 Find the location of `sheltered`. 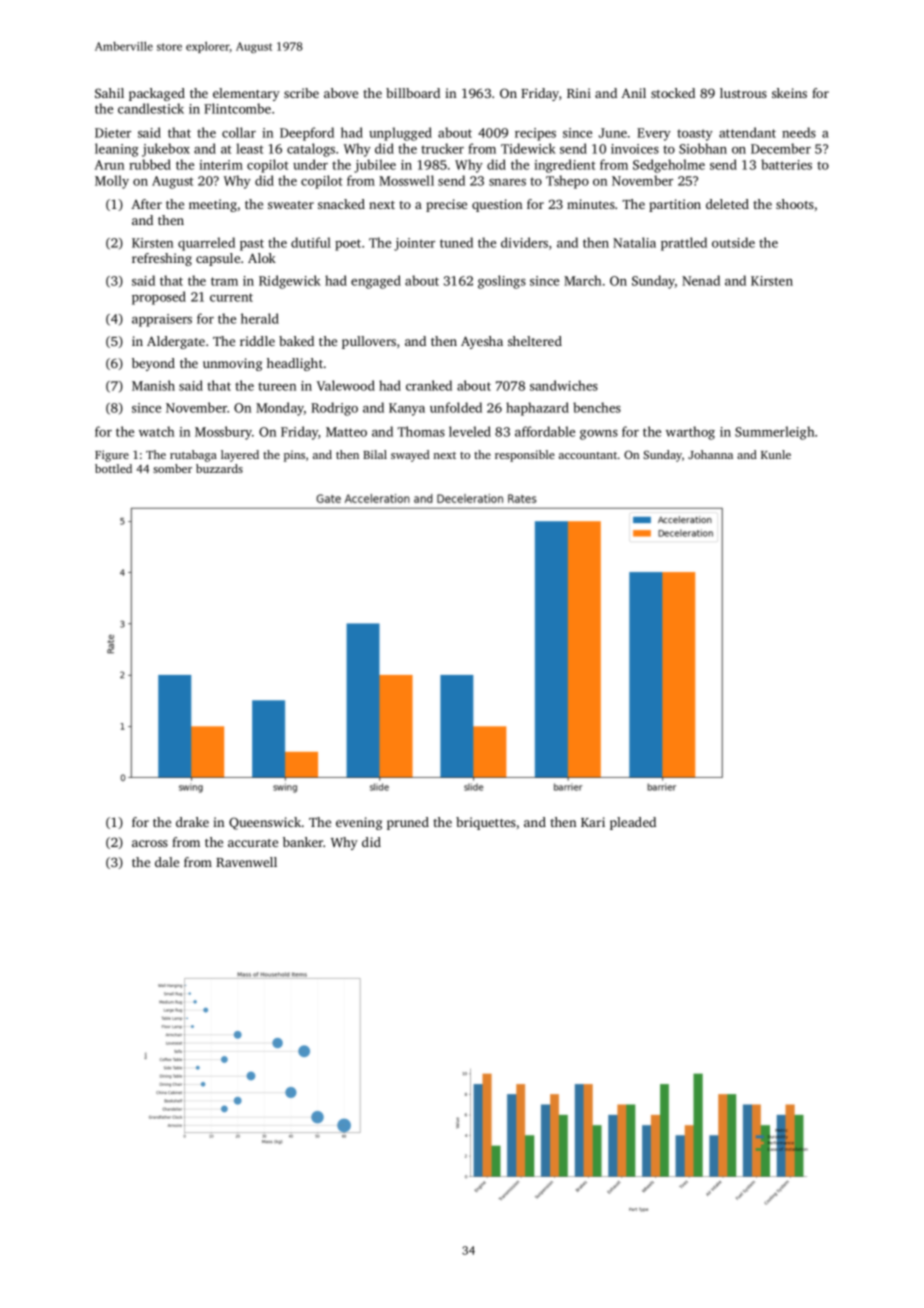

sheltered is located at coordinates (535, 341).
